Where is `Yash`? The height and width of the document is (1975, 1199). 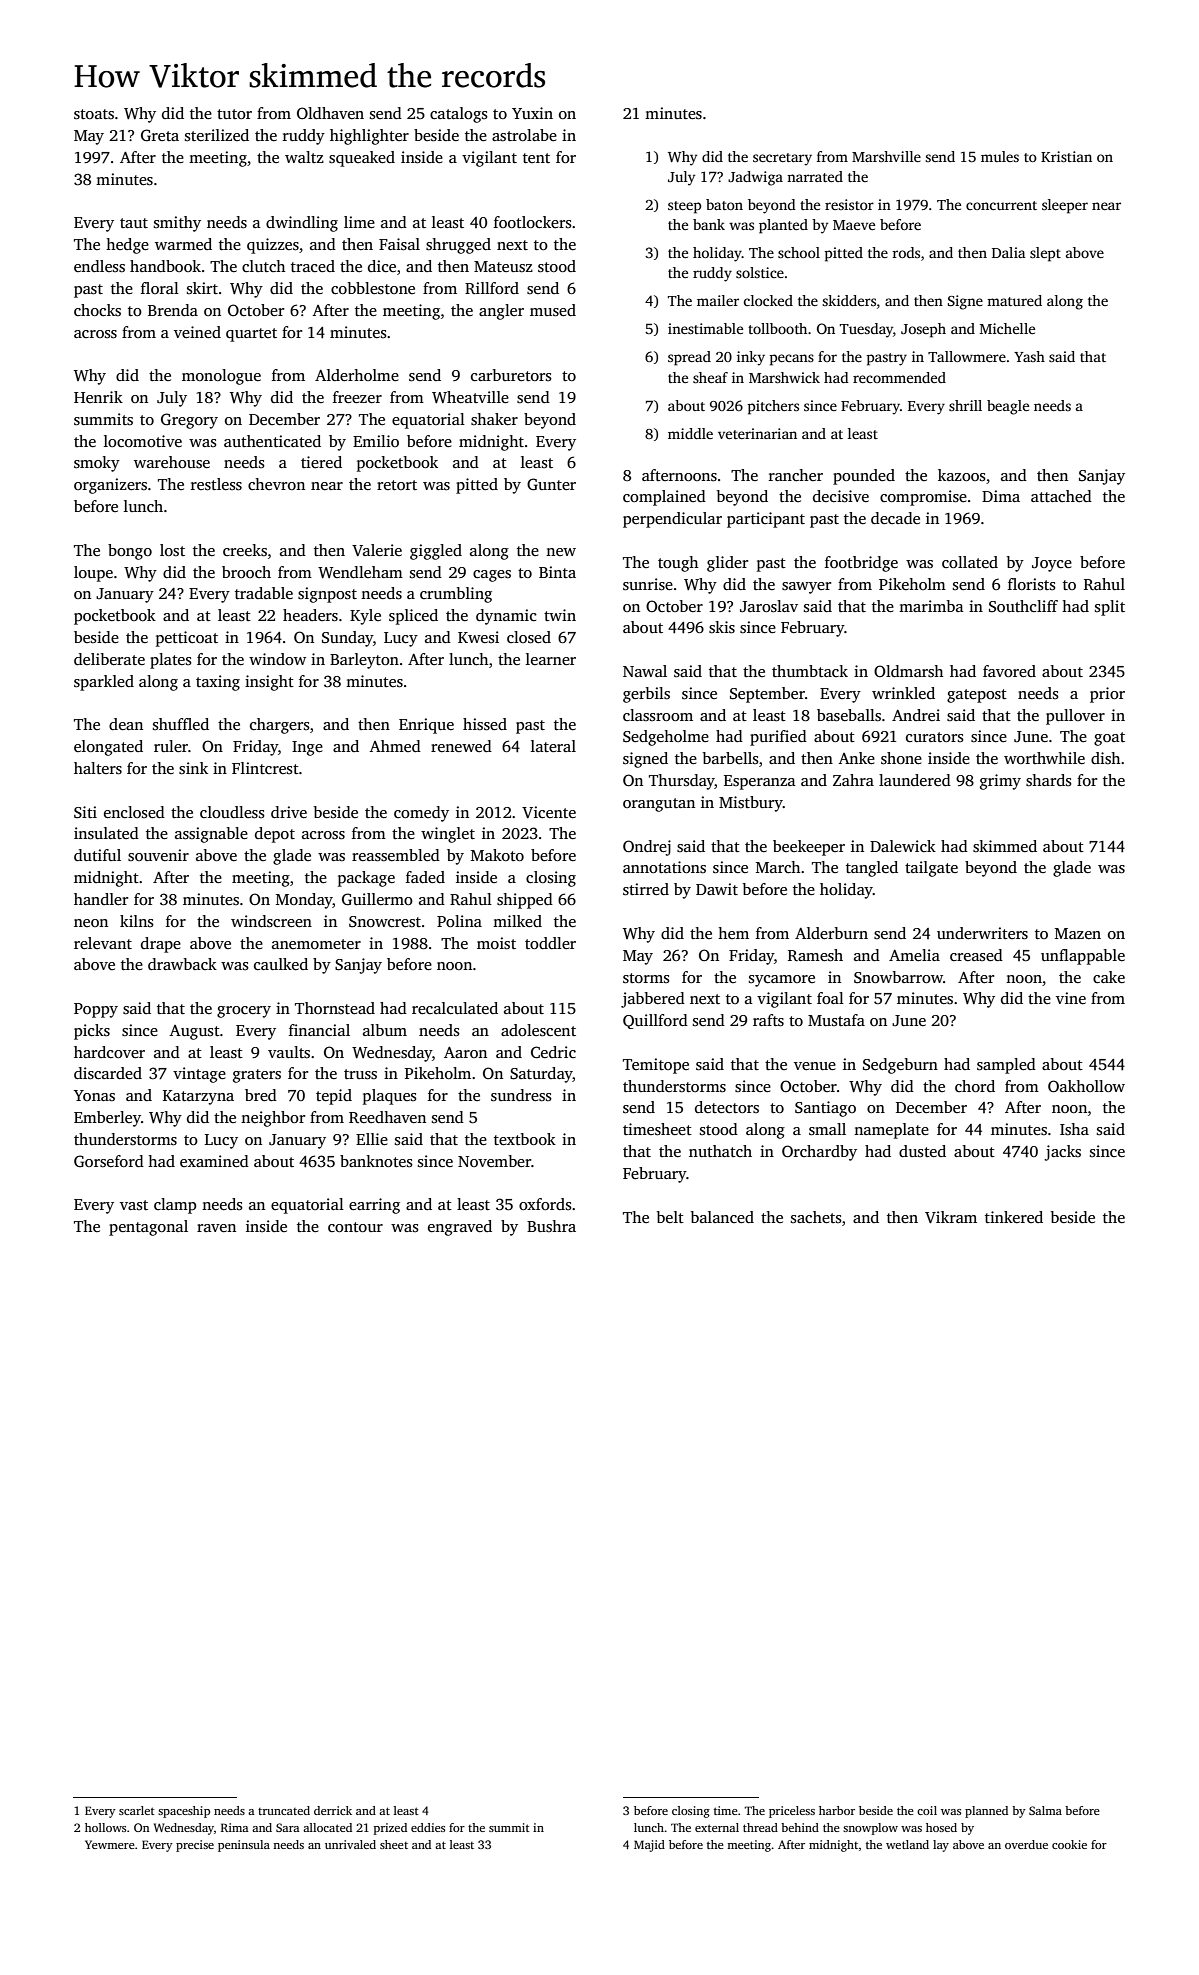 Yash is located at coordinates (1029, 356).
